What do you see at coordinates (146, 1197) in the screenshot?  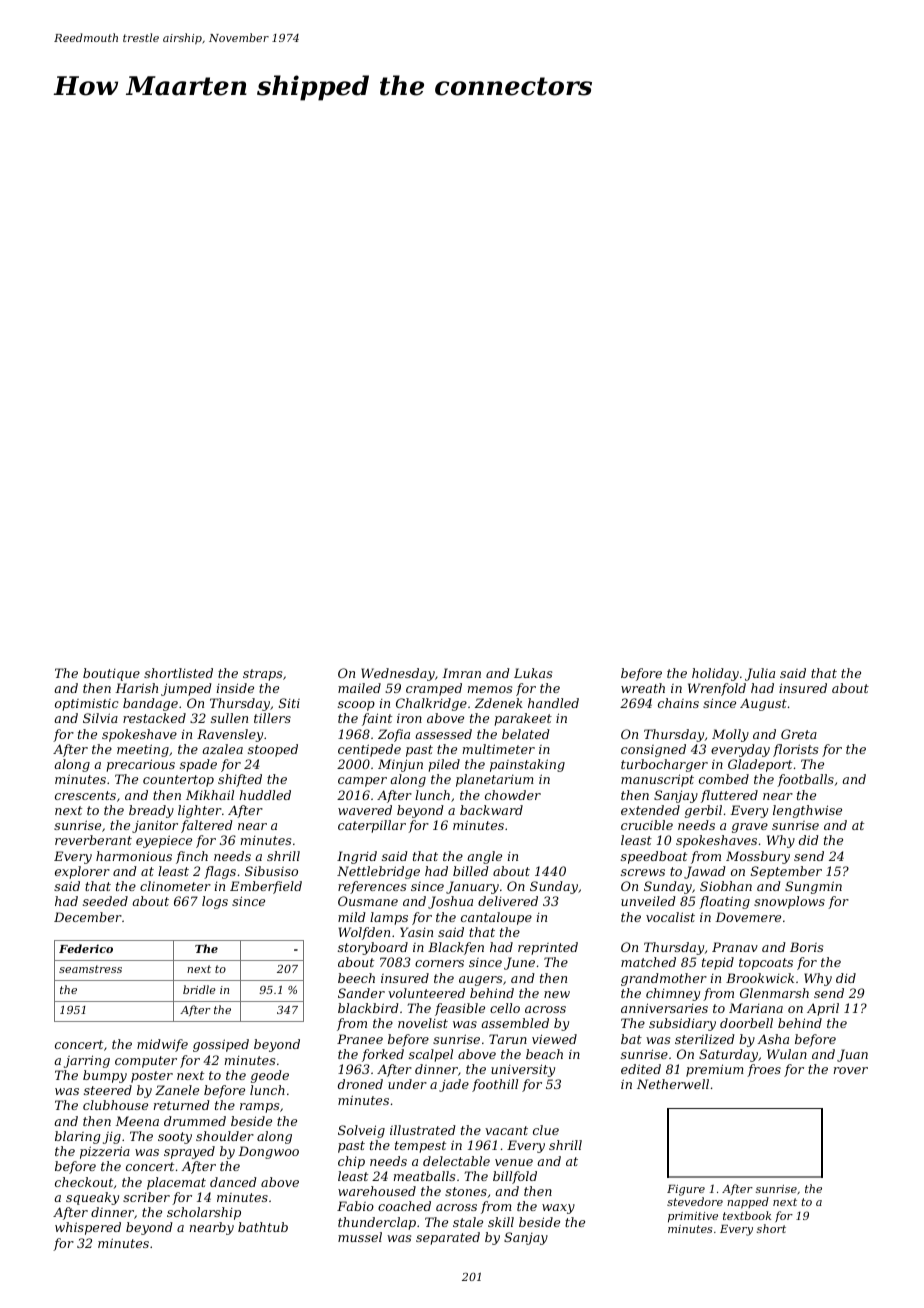 I see `scriber` at bounding box center [146, 1197].
